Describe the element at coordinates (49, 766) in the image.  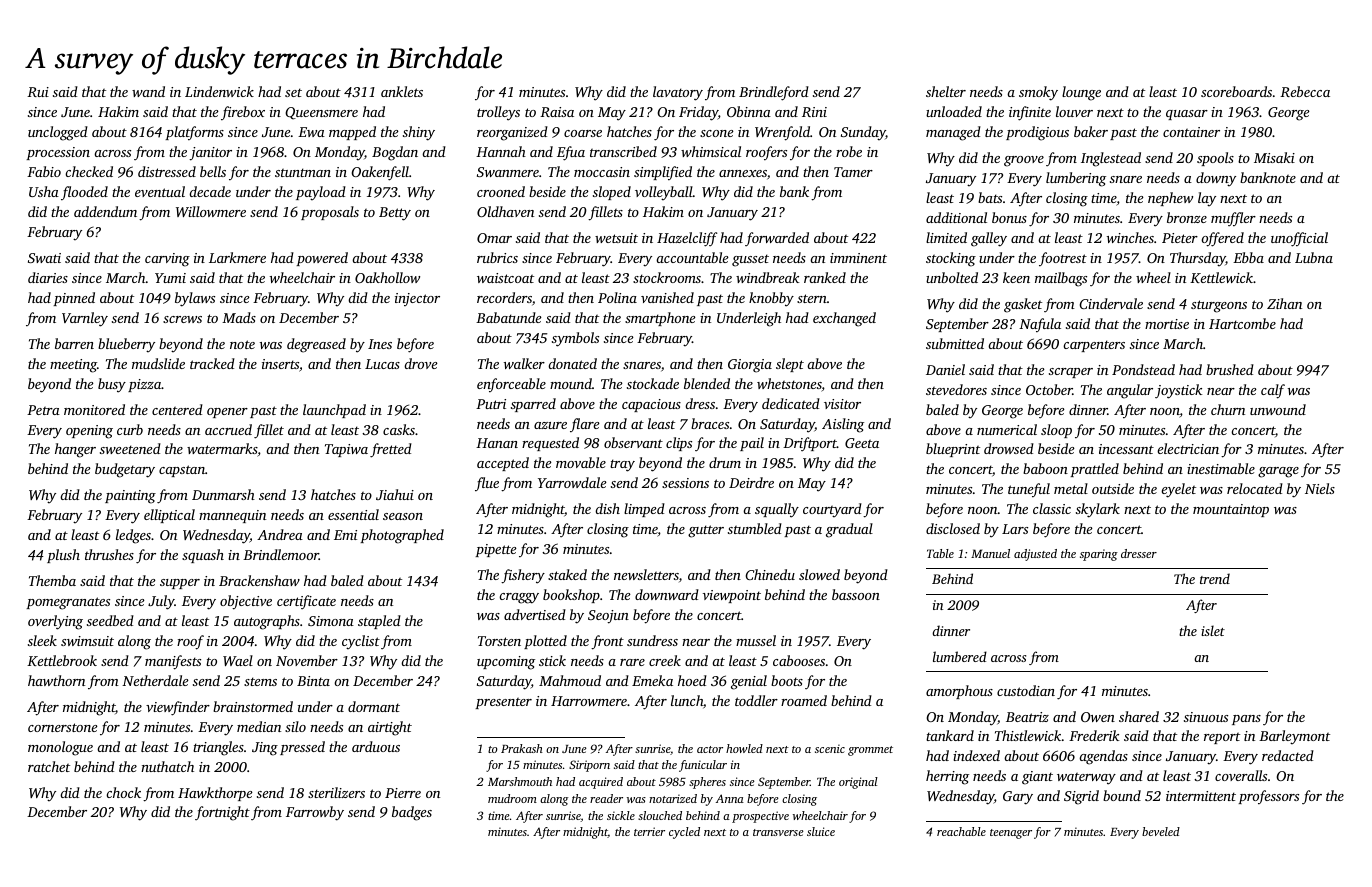
I see `ratchet` at that location.
